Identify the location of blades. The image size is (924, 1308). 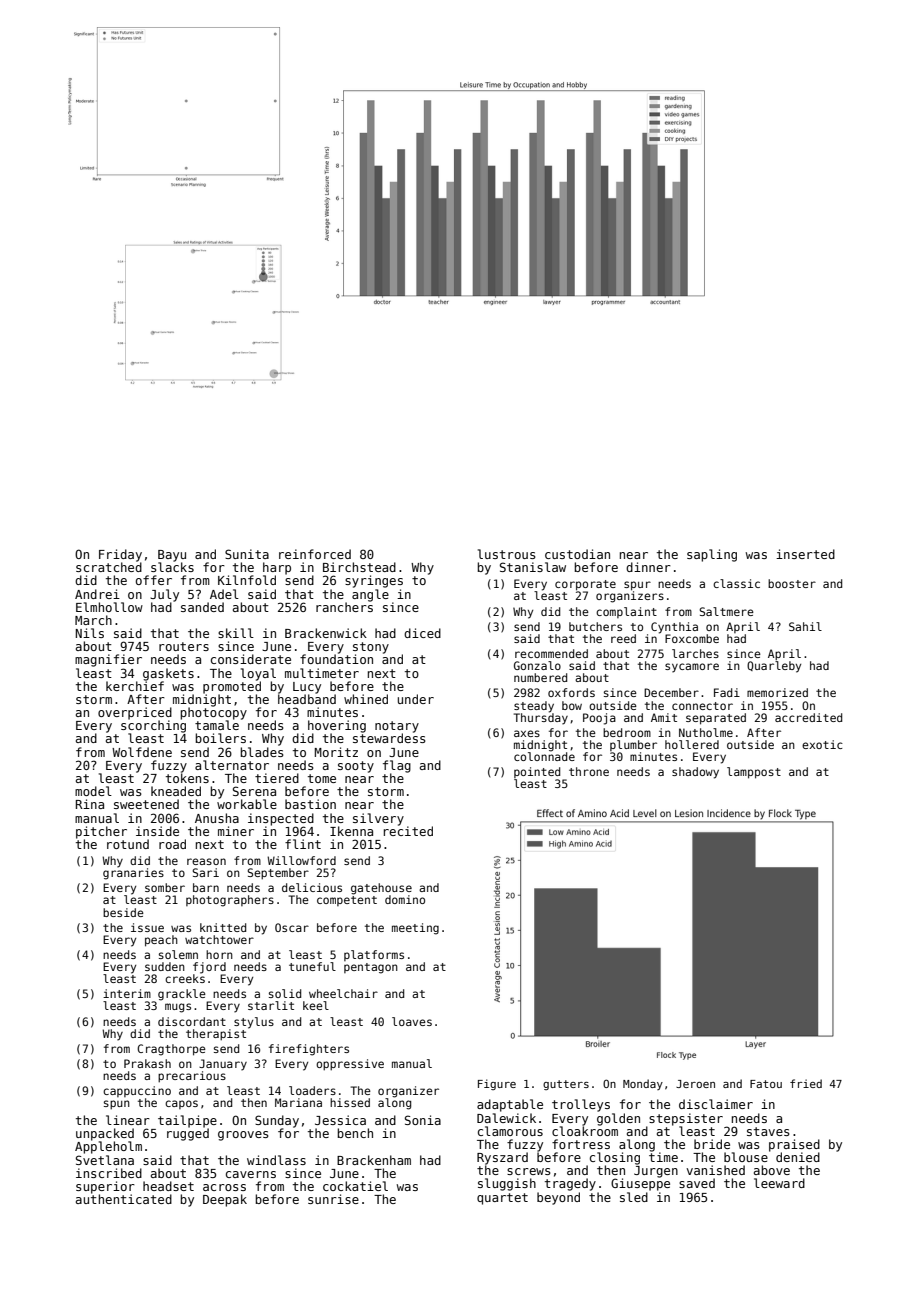
(262, 752).
